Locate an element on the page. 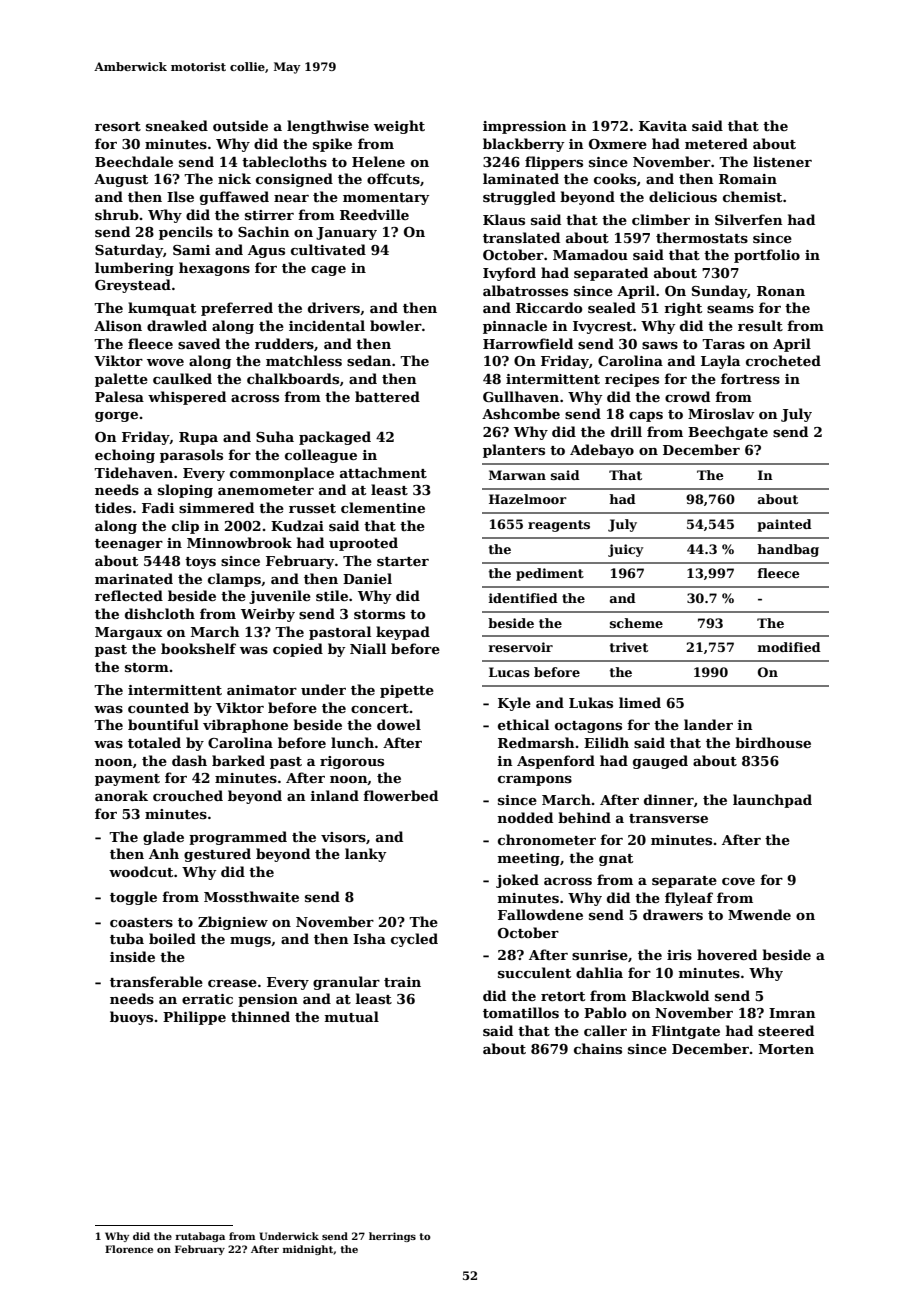 The height and width of the page is (1308, 924). rutabaga is located at coordinates (200, 1237).
